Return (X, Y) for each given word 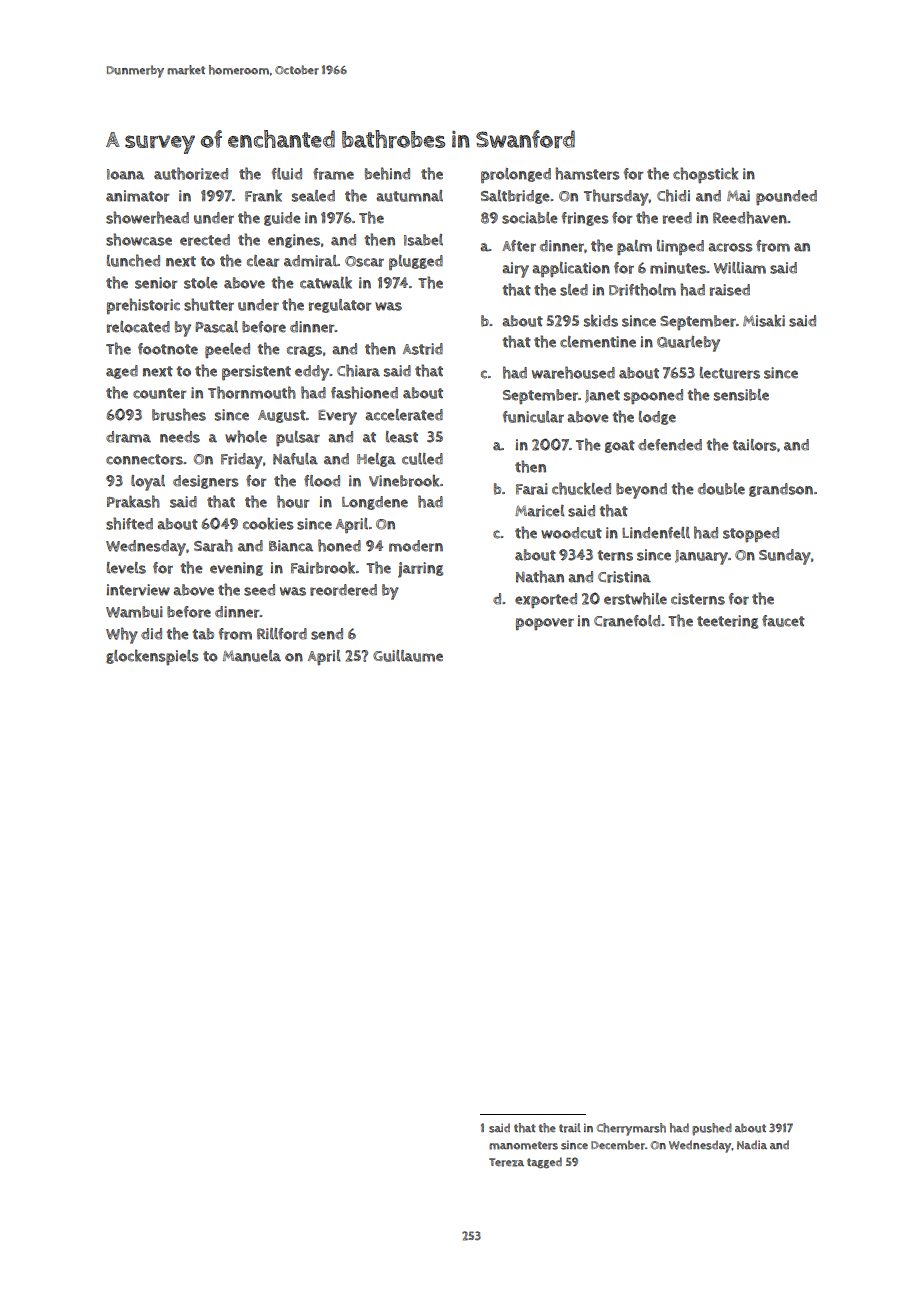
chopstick (705, 175)
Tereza (506, 1162)
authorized (191, 173)
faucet (783, 621)
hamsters (587, 173)
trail (570, 1128)
